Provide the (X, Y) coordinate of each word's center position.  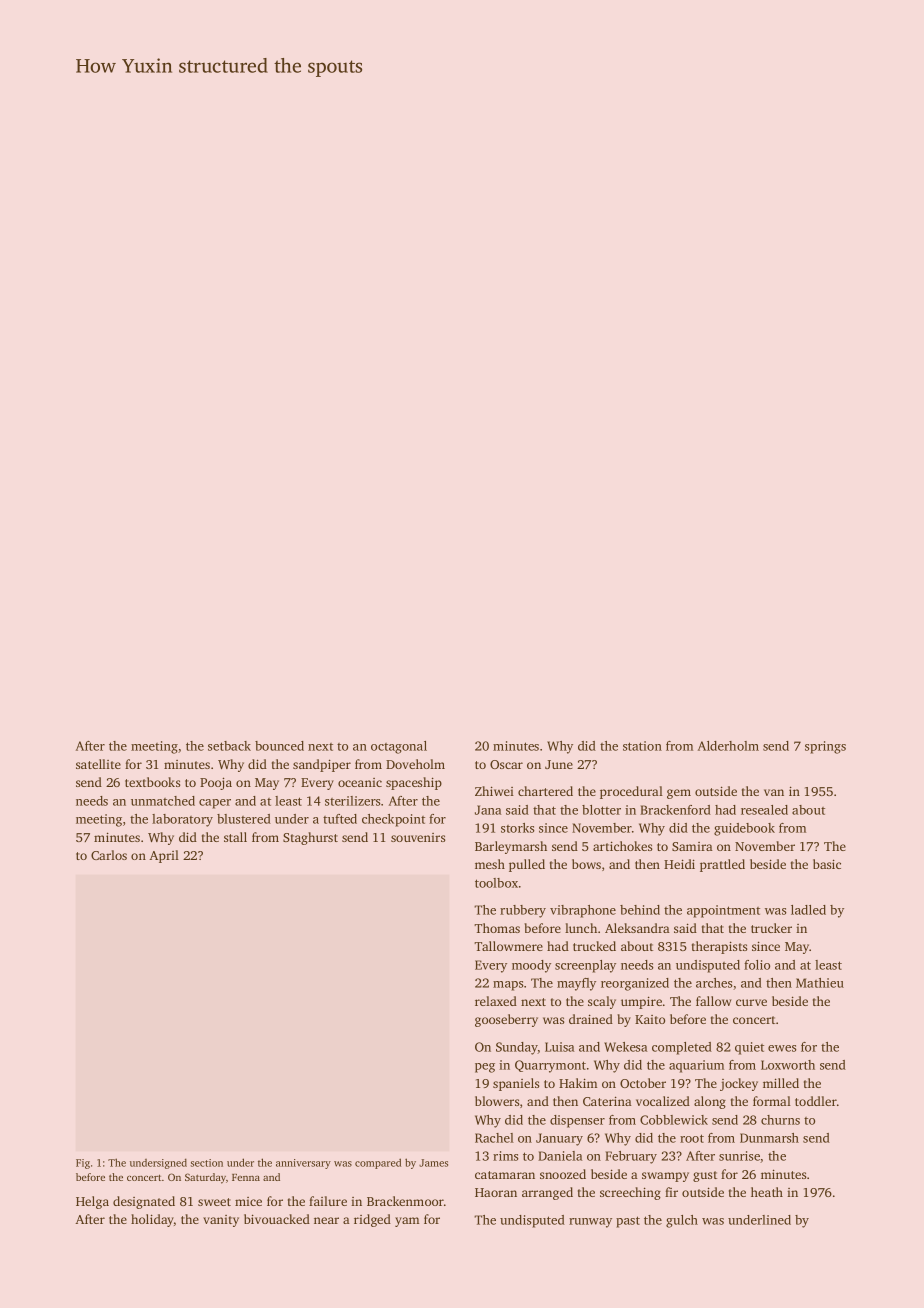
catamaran (505, 1175)
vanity (221, 1221)
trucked (594, 946)
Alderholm (728, 746)
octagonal (399, 747)
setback (229, 746)
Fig (83, 1164)
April (164, 856)
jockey (739, 1084)
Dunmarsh (769, 1138)
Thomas (497, 928)
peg (485, 1068)
